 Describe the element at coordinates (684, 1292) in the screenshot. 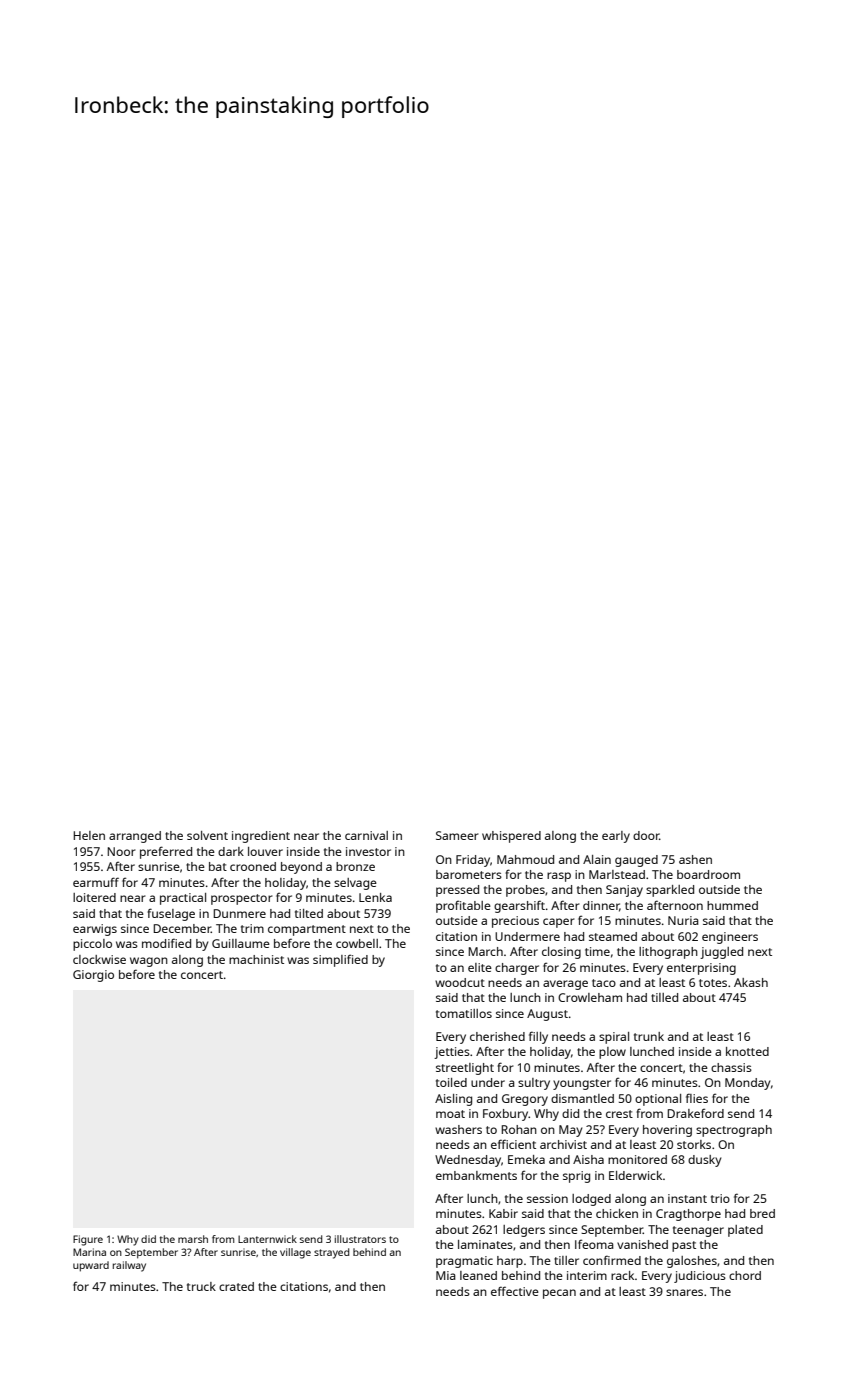

I see `snares` at that location.
